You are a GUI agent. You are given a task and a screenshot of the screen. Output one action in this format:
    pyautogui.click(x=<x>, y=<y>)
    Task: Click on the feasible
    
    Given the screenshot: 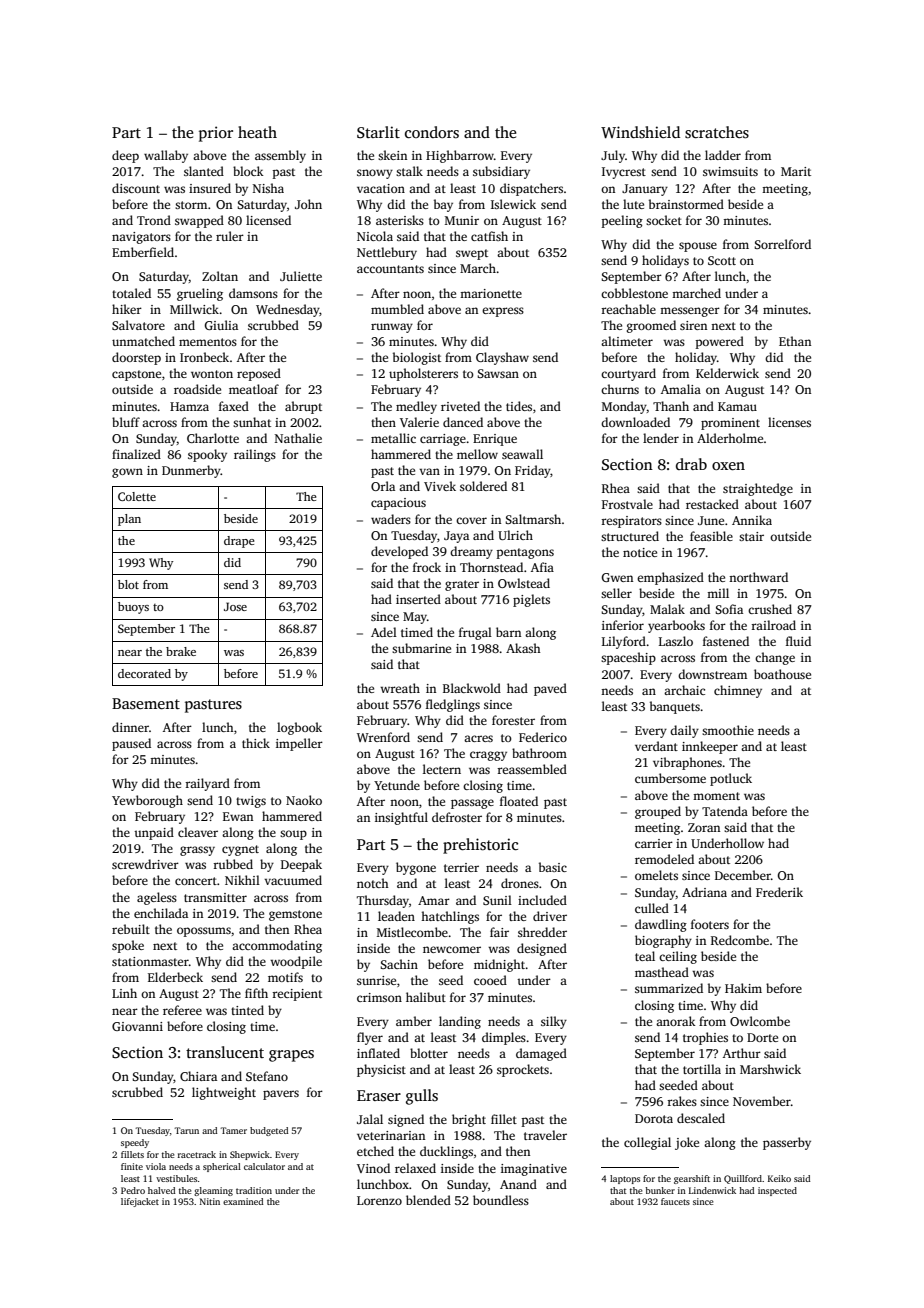 What is the action you would take?
    pyautogui.click(x=711, y=536)
